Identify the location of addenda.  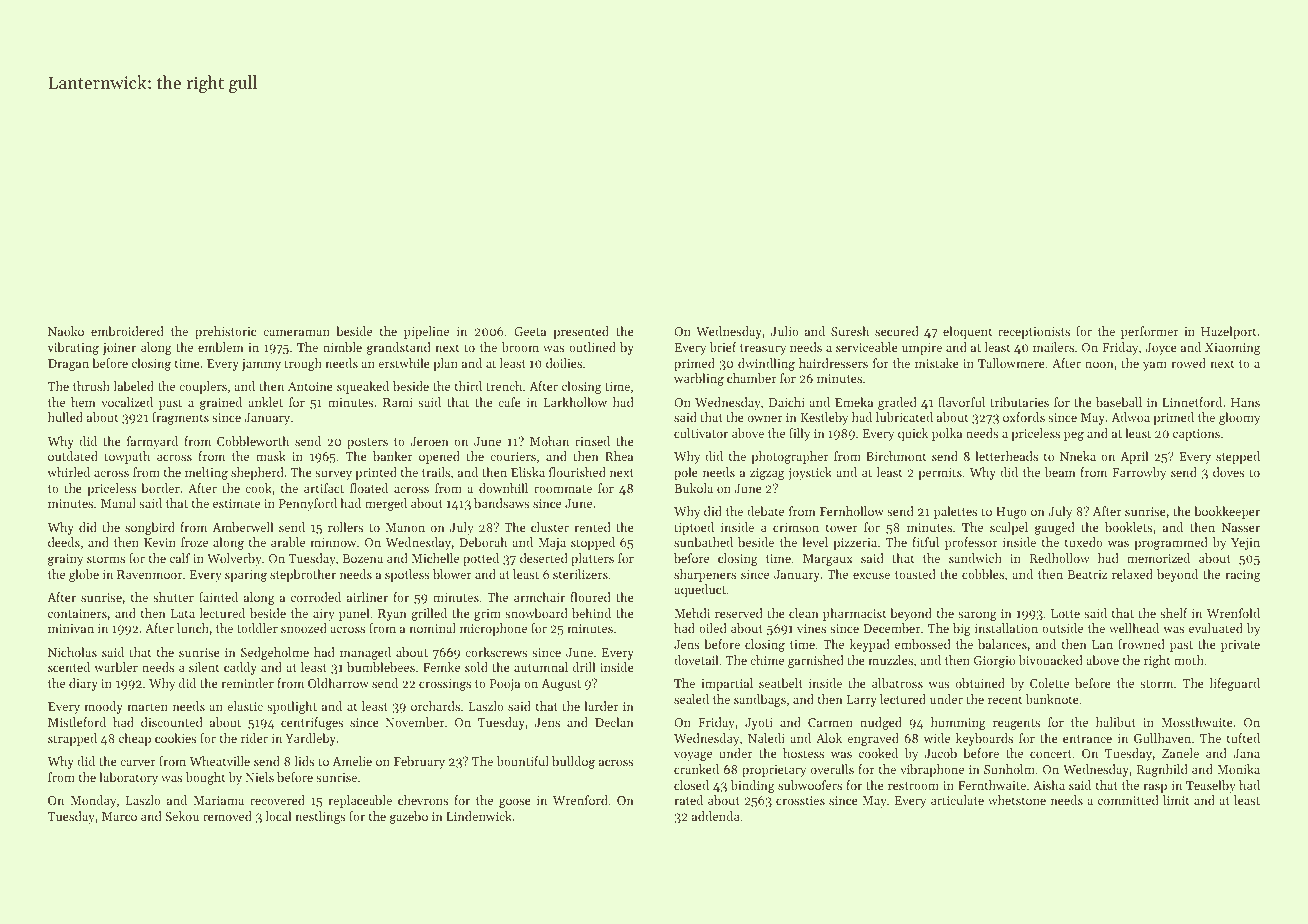
(716, 816).
